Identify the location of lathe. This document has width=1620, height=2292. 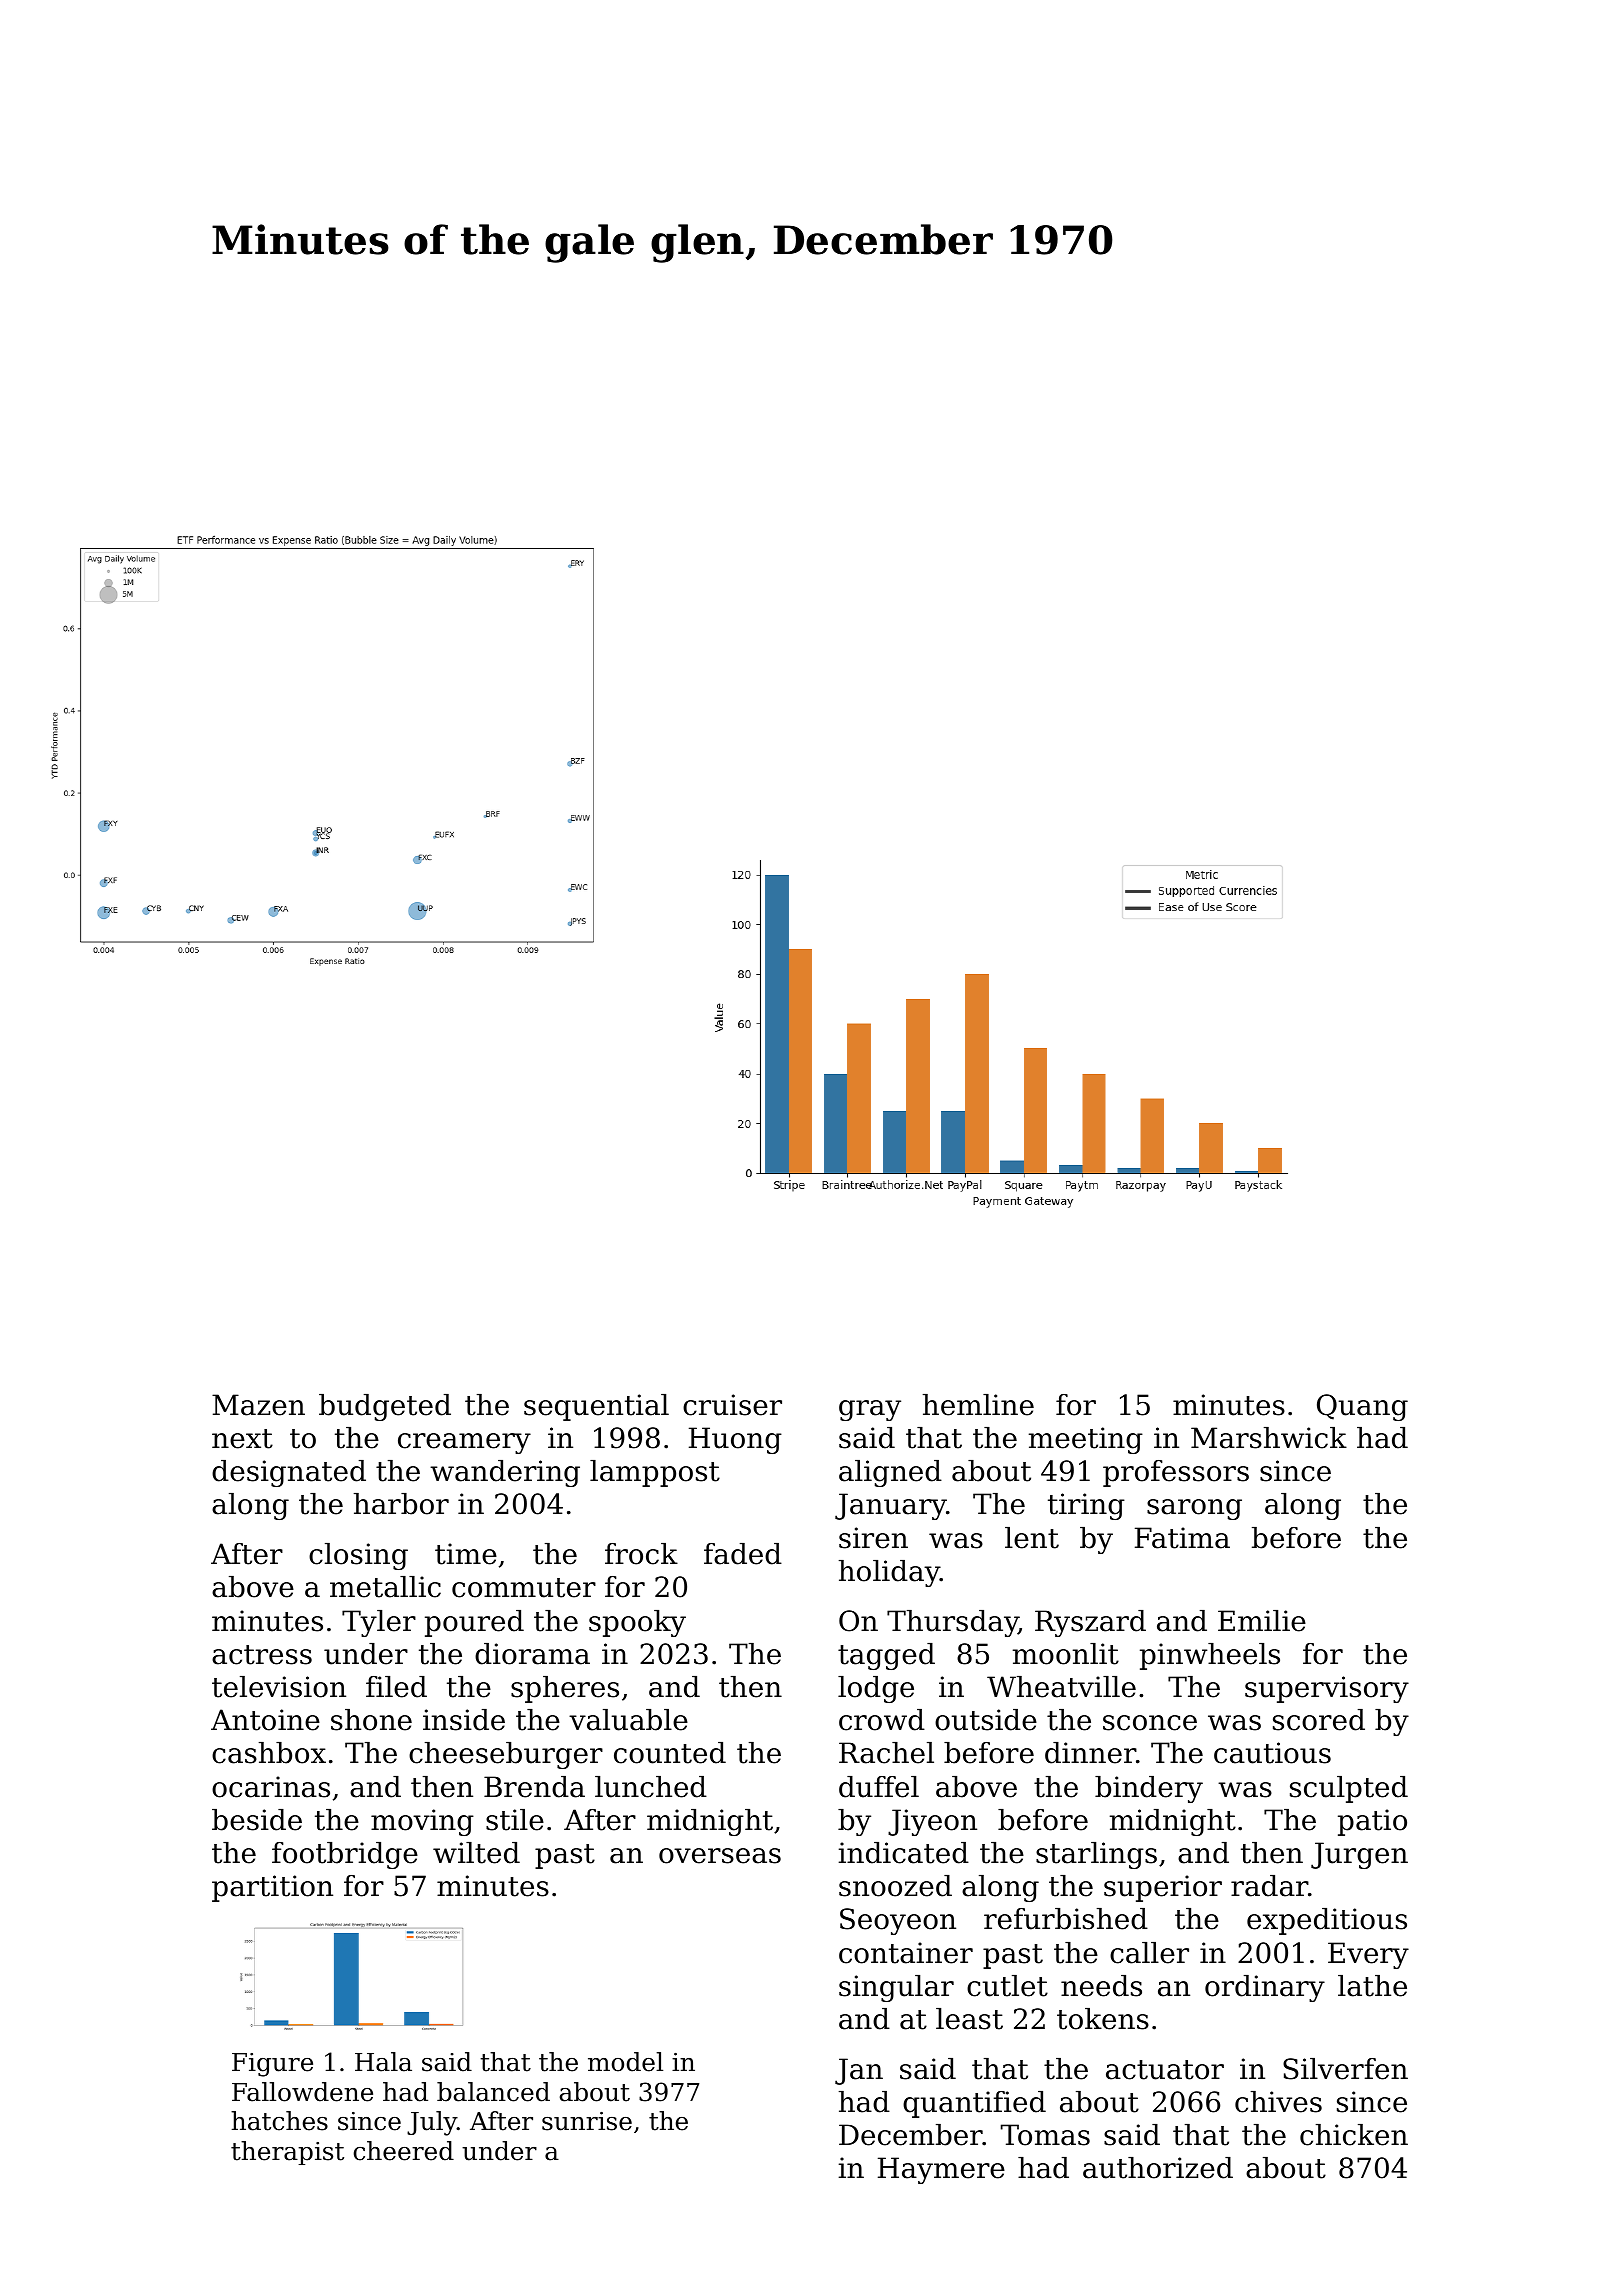
(1372, 1986).
